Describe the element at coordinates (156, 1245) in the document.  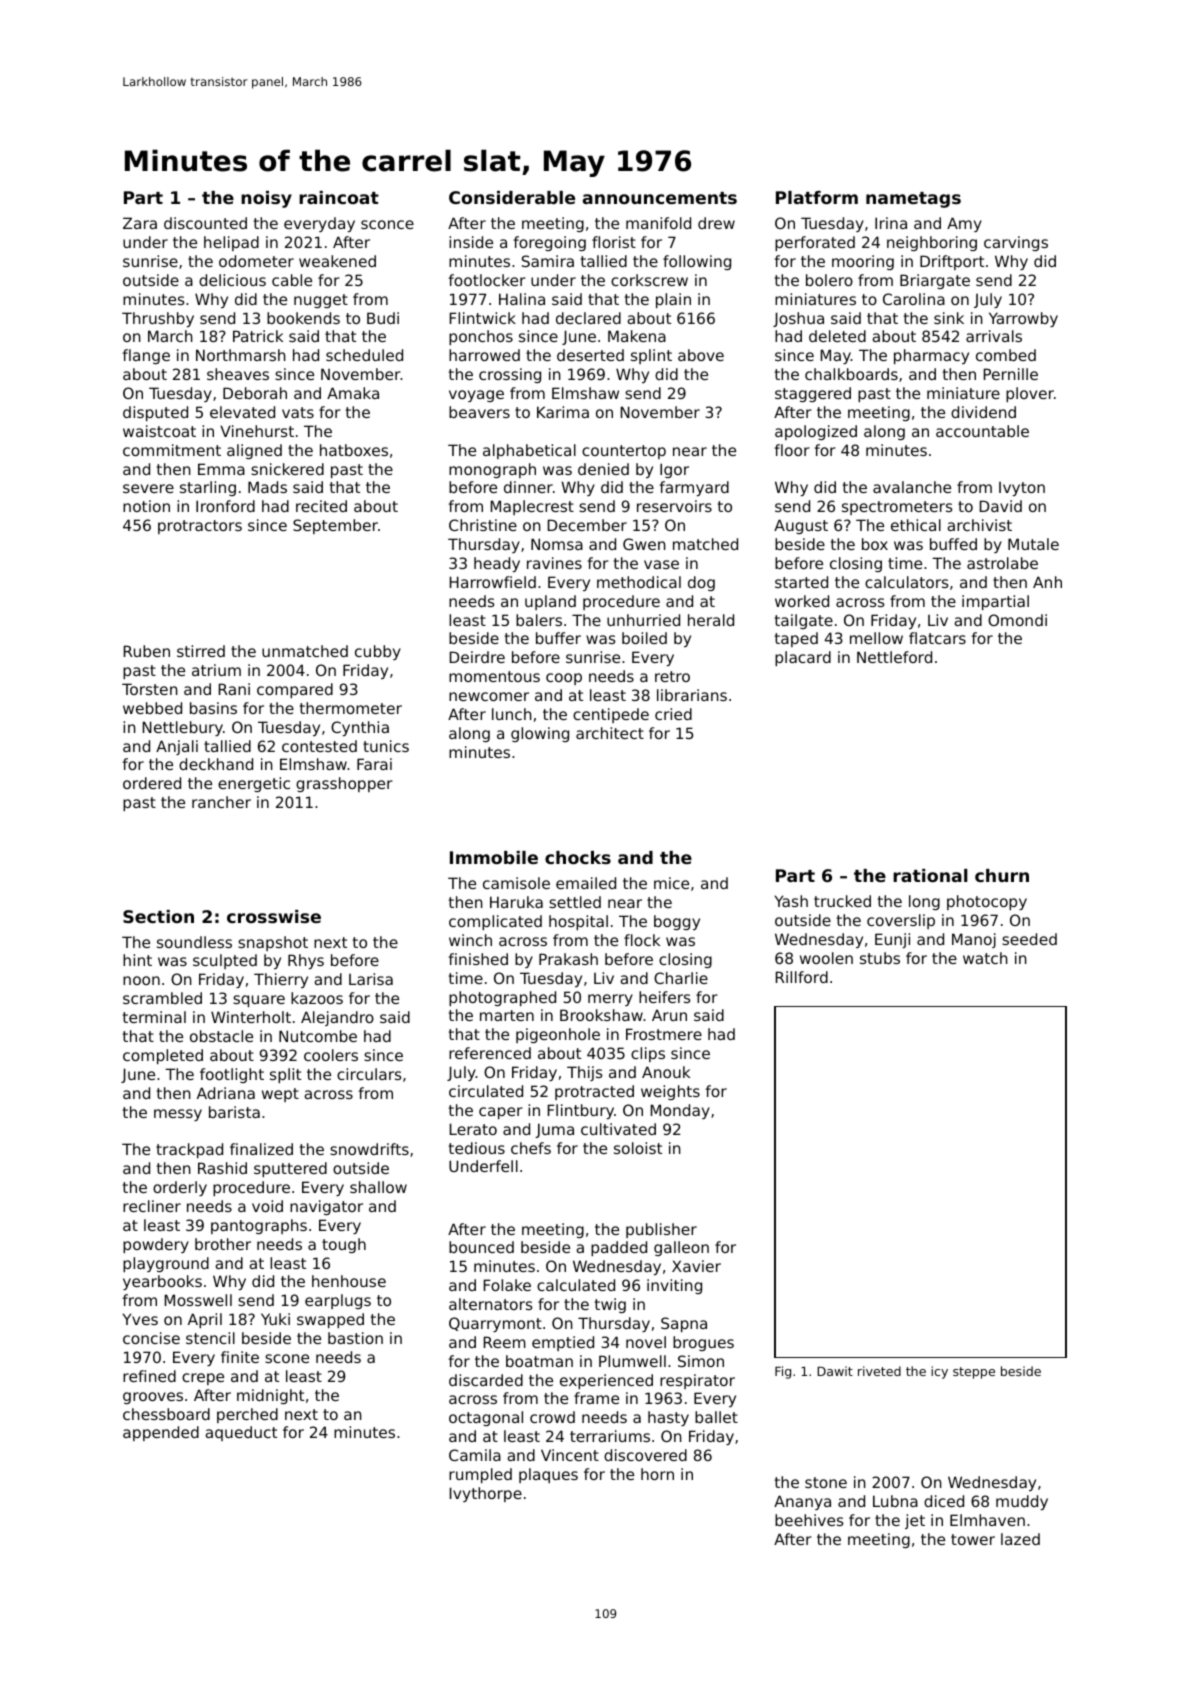
I see `powdery` at that location.
